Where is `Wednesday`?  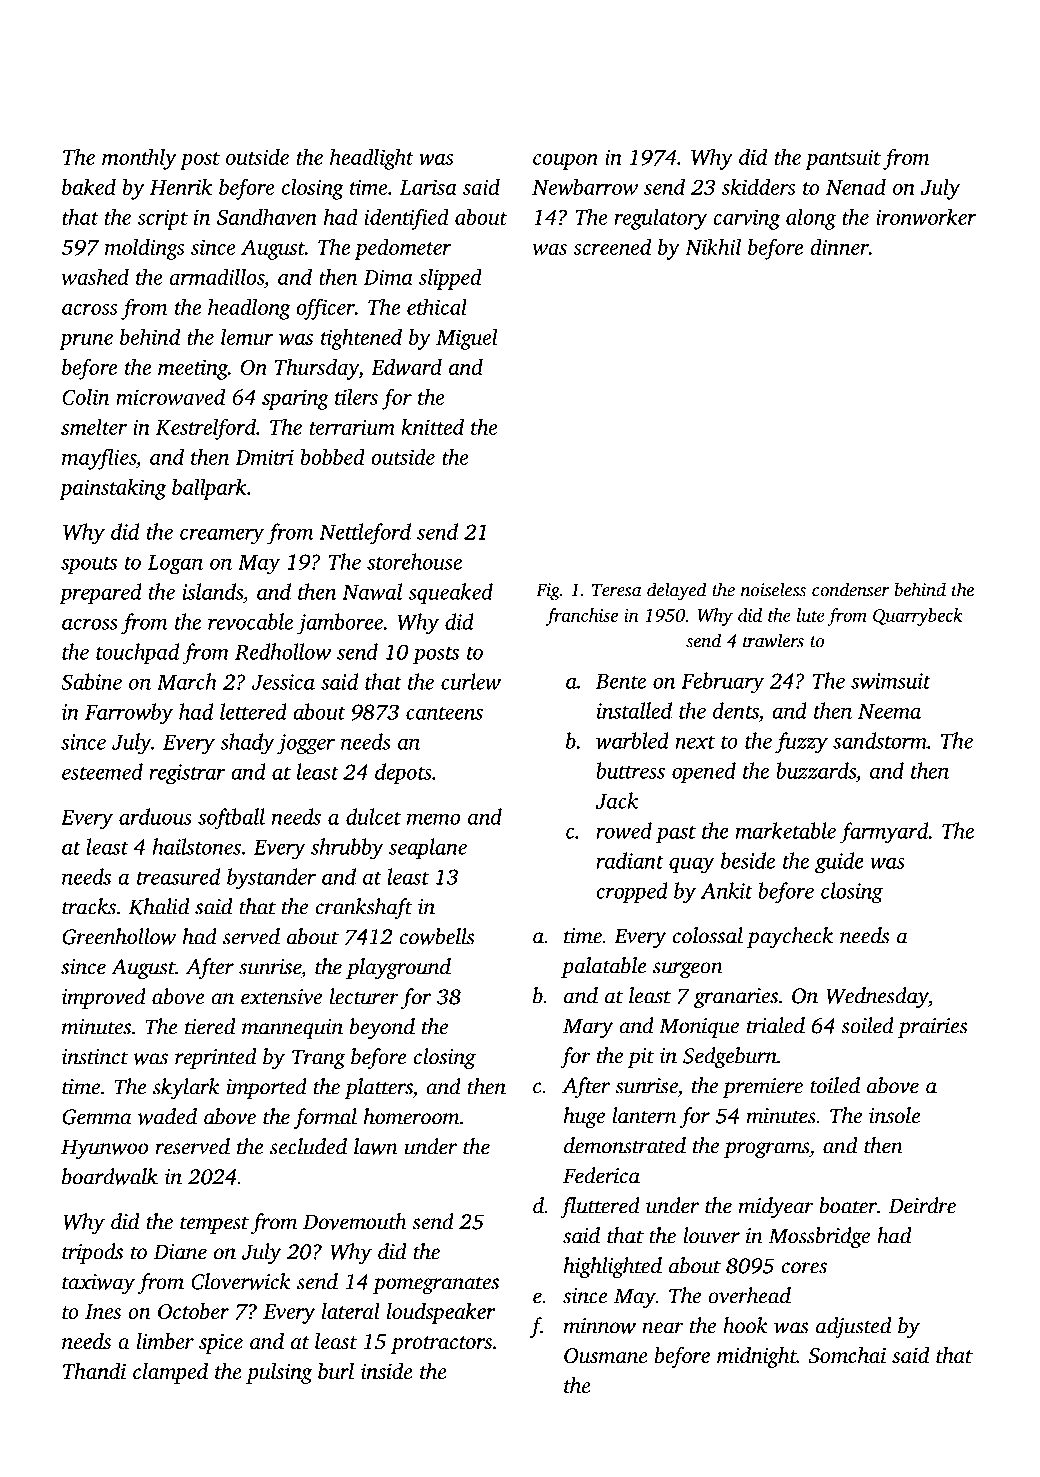 Wednesday is located at coordinates (877, 997).
